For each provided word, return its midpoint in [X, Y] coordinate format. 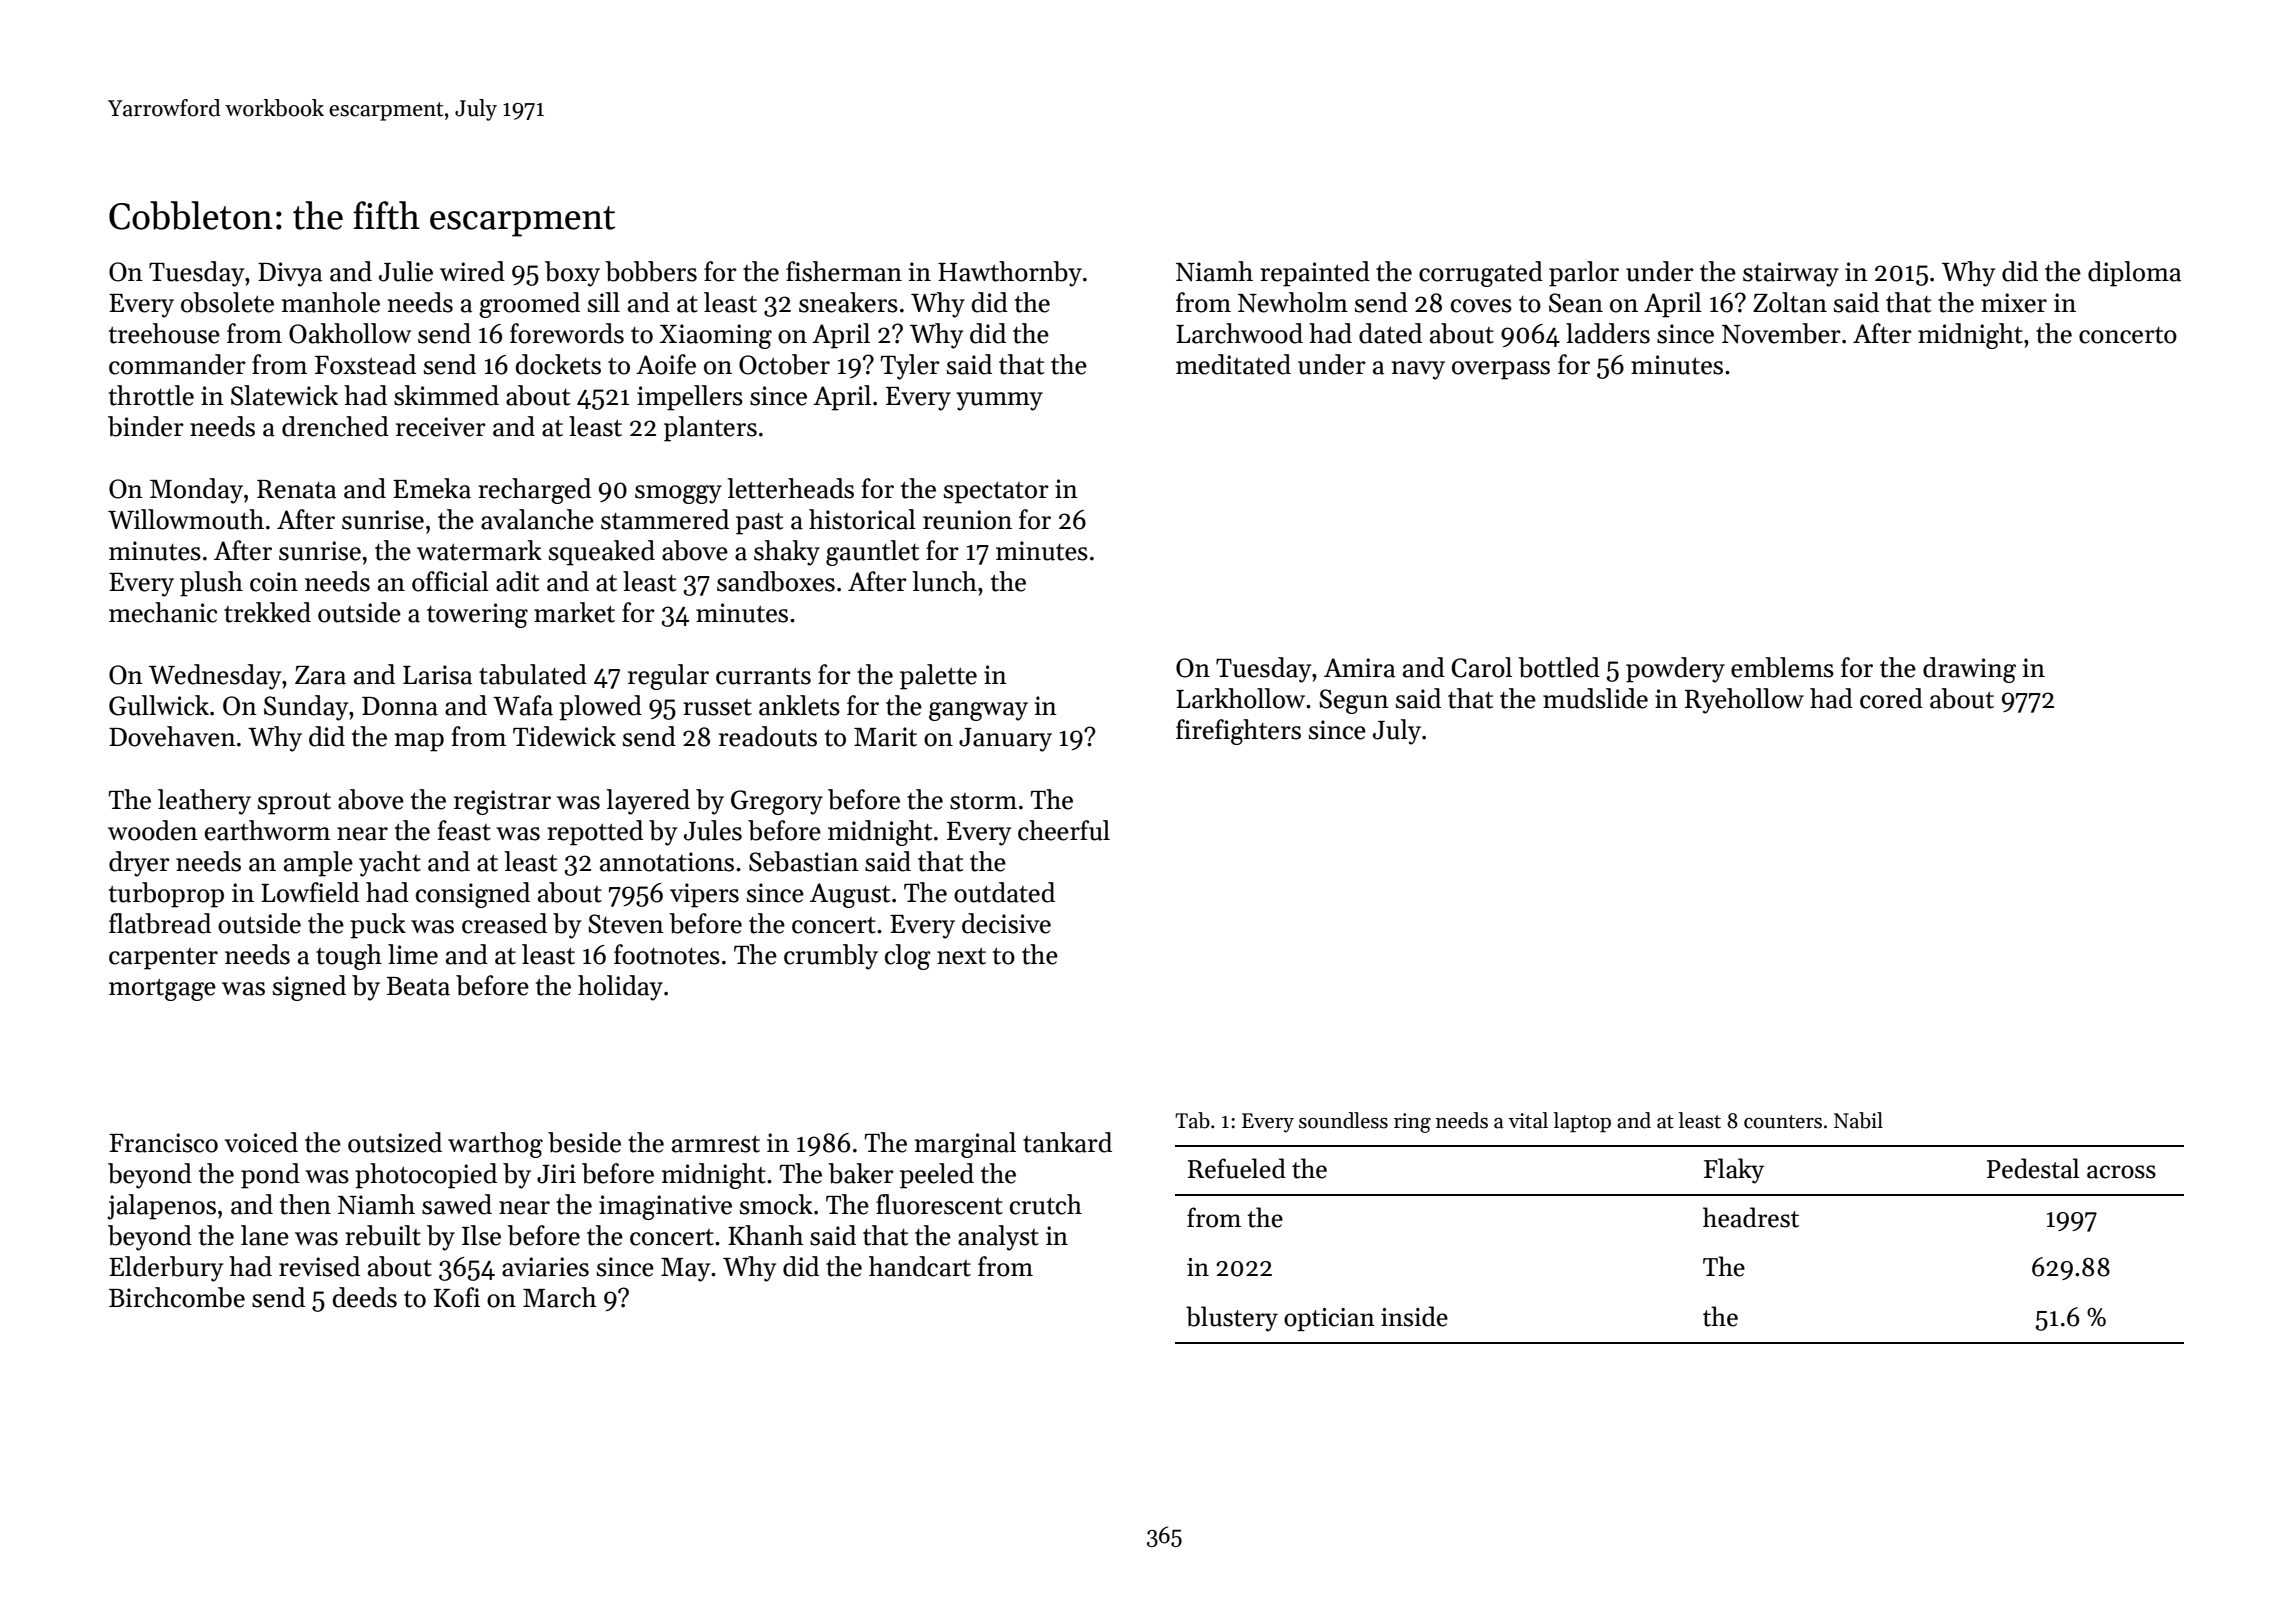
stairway [1791, 274]
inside [1414, 1316]
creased [504, 923]
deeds [364, 1297]
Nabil [1858, 1120]
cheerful [1064, 830]
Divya [290, 274]
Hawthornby [1010, 274]
